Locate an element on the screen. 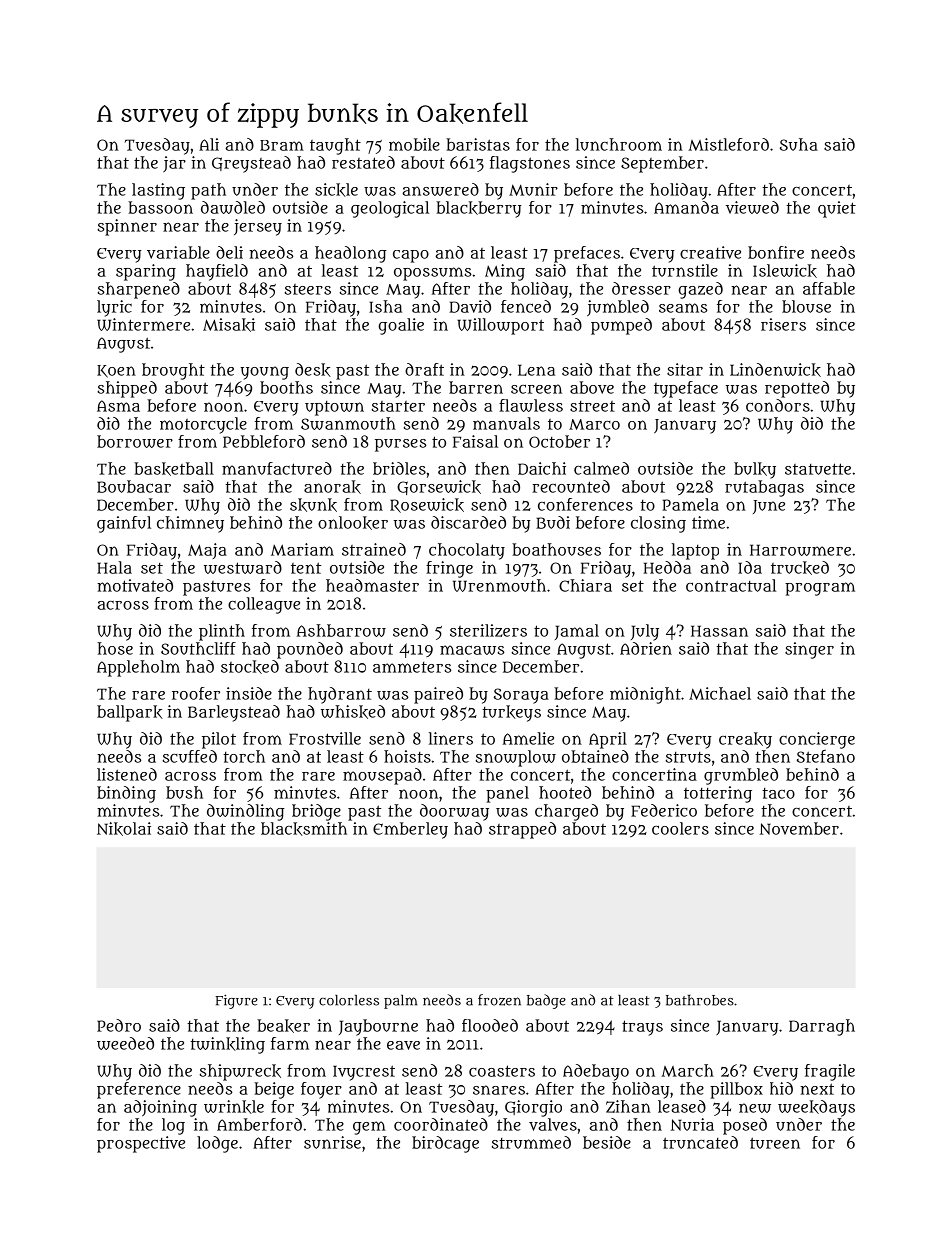 The width and height of the screenshot is (952, 1233). goalie is located at coordinates (401, 326).
